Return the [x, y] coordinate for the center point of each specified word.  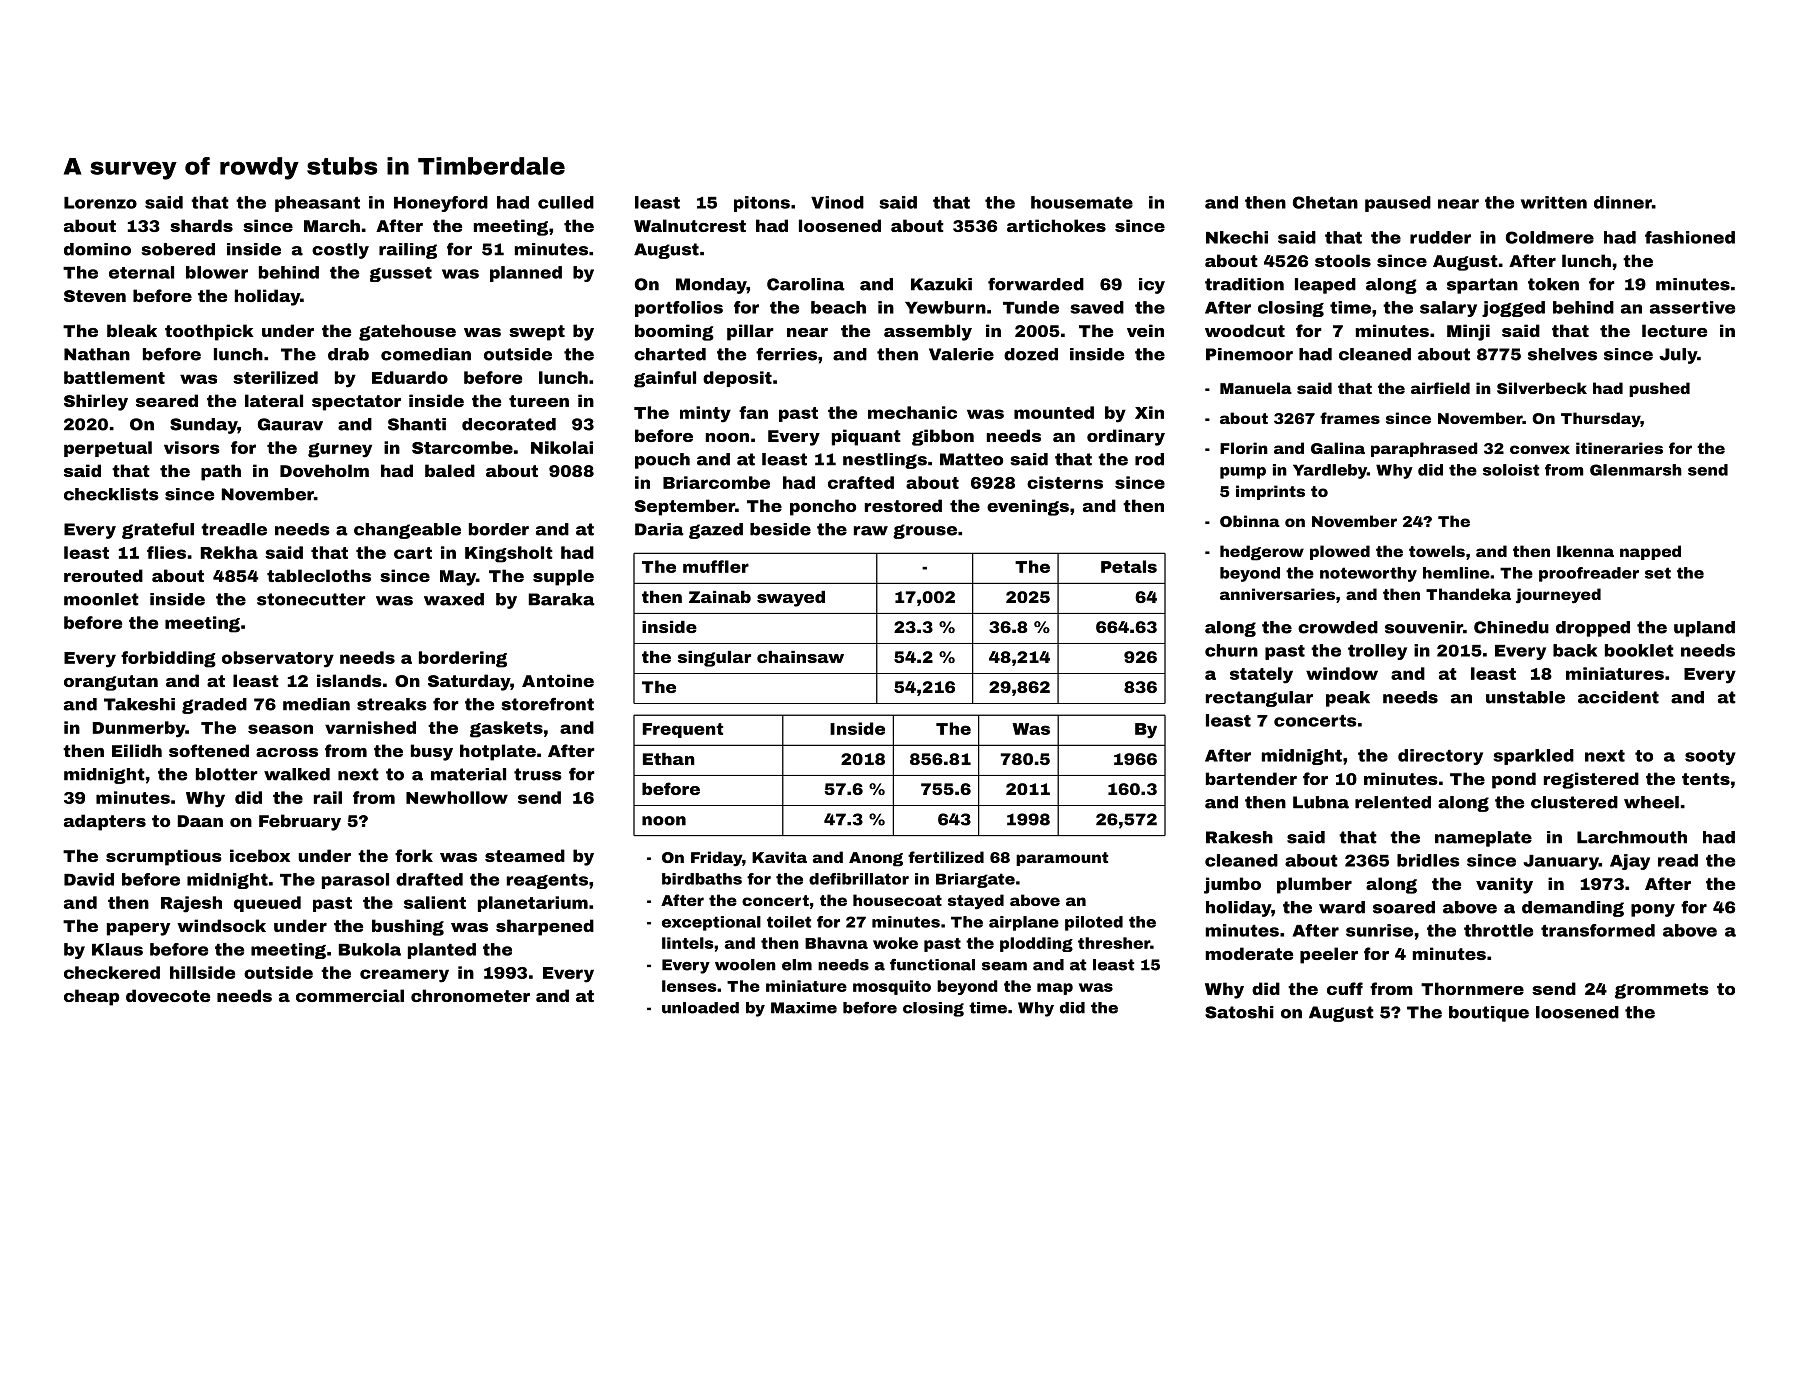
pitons [762, 204]
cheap [91, 997]
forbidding [168, 659]
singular [714, 659]
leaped [1325, 286]
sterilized [275, 377]
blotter [227, 774]
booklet [1639, 650]
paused [1398, 204]
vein [1145, 330]
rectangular [1259, 699]
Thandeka [1468, 594]
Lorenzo [100, 203]
